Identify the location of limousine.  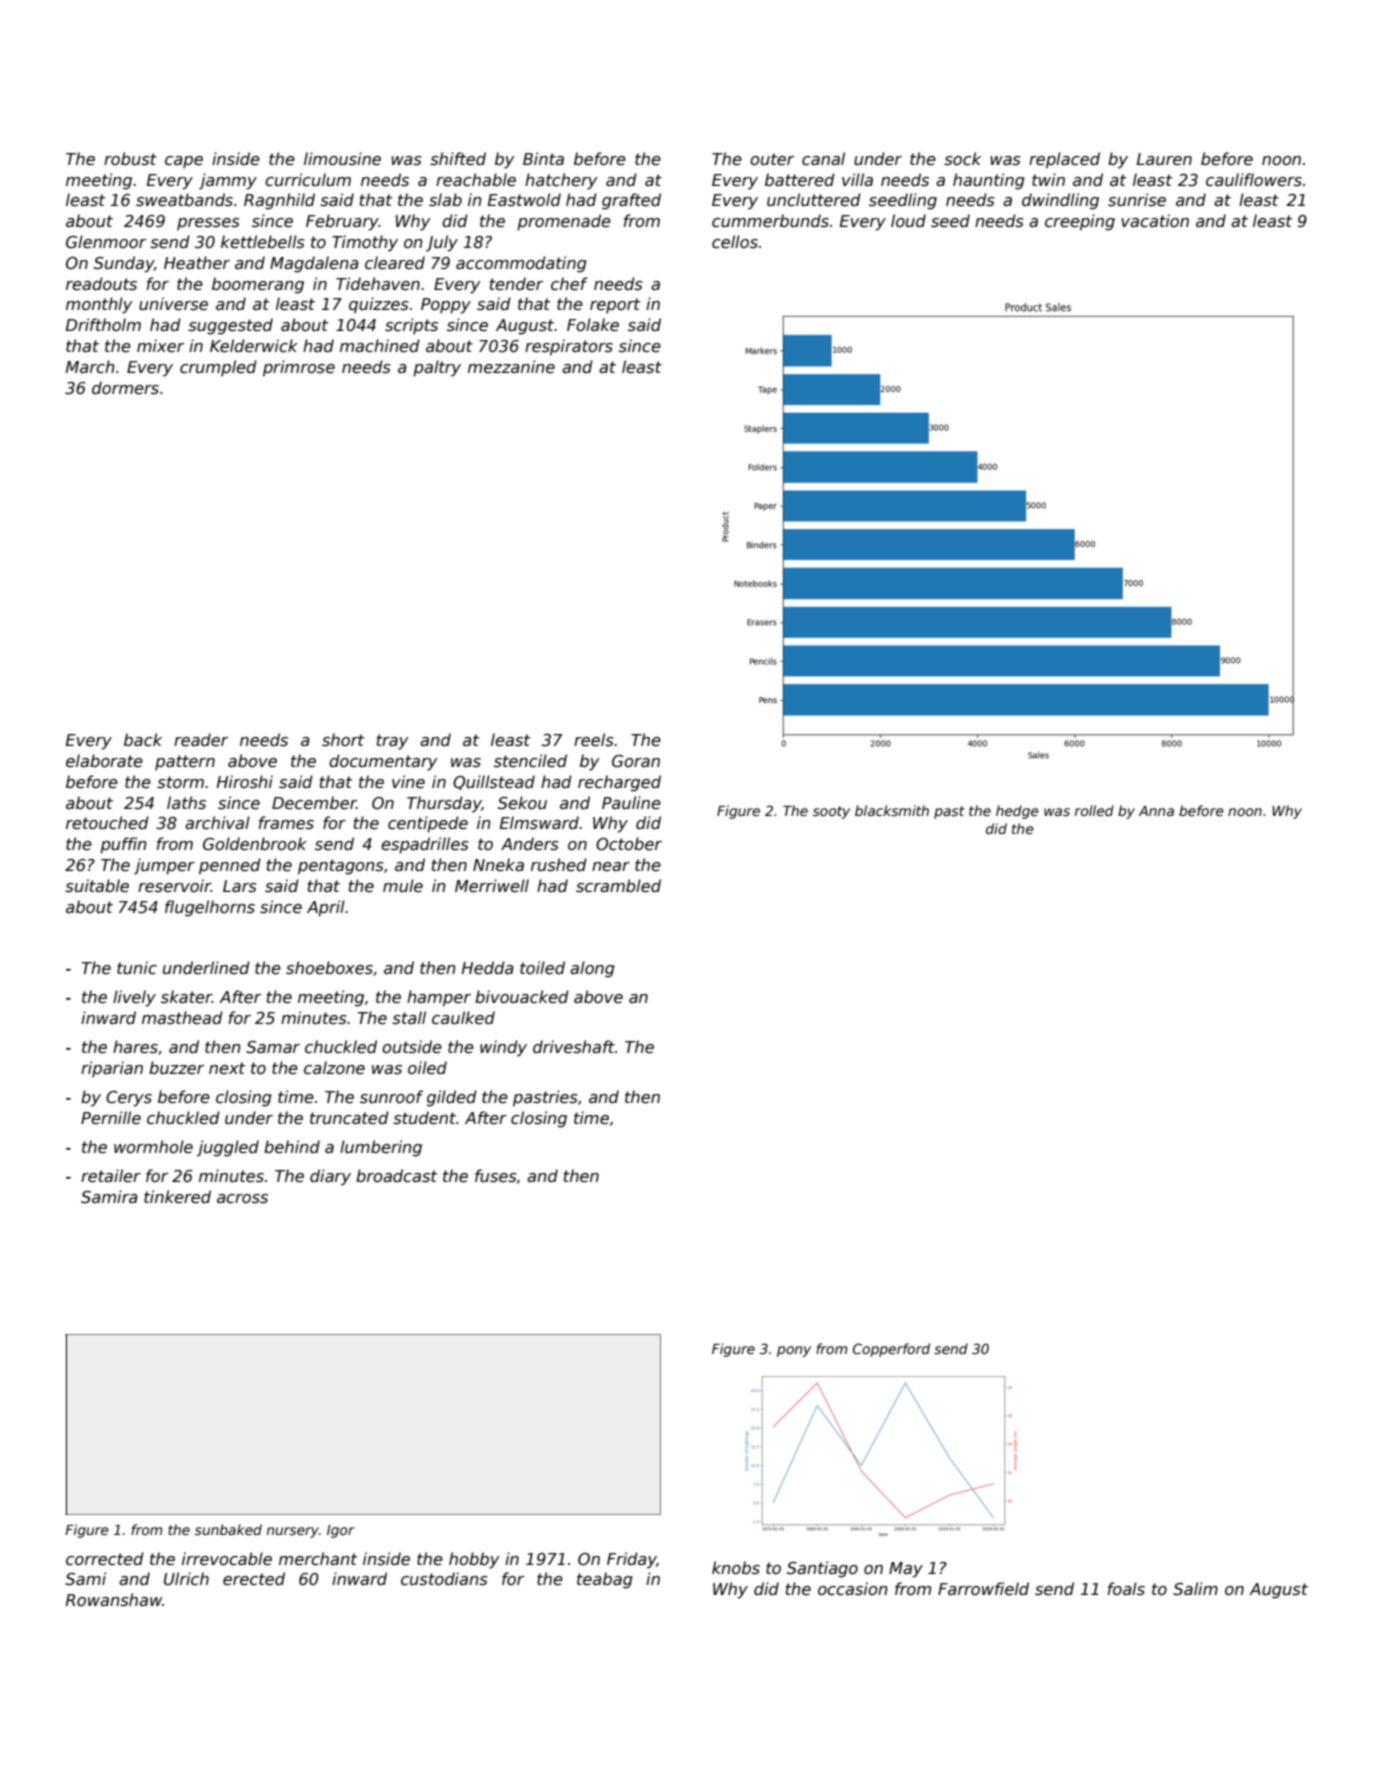
(342, 159).
